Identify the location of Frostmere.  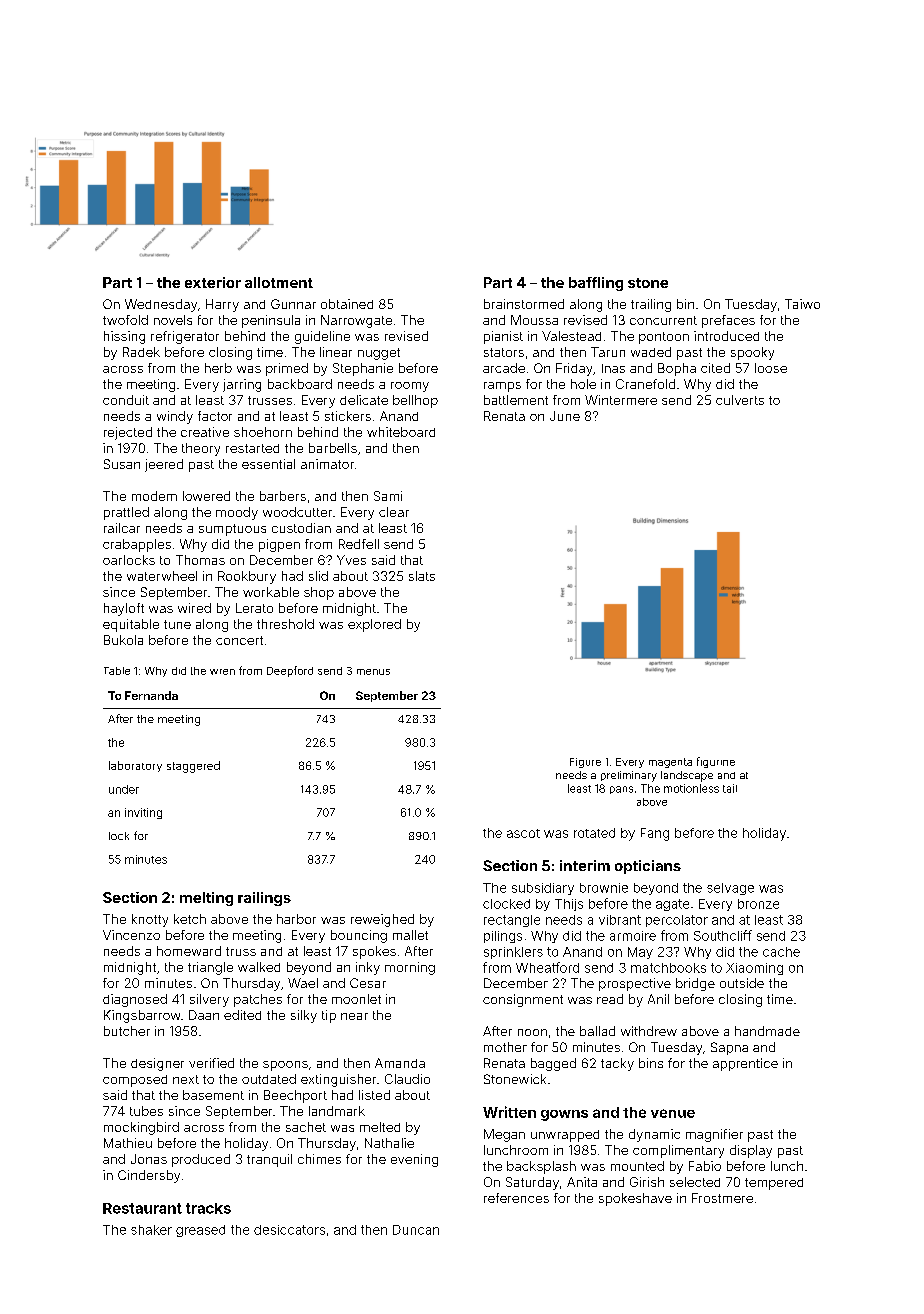
(722, 1198).
